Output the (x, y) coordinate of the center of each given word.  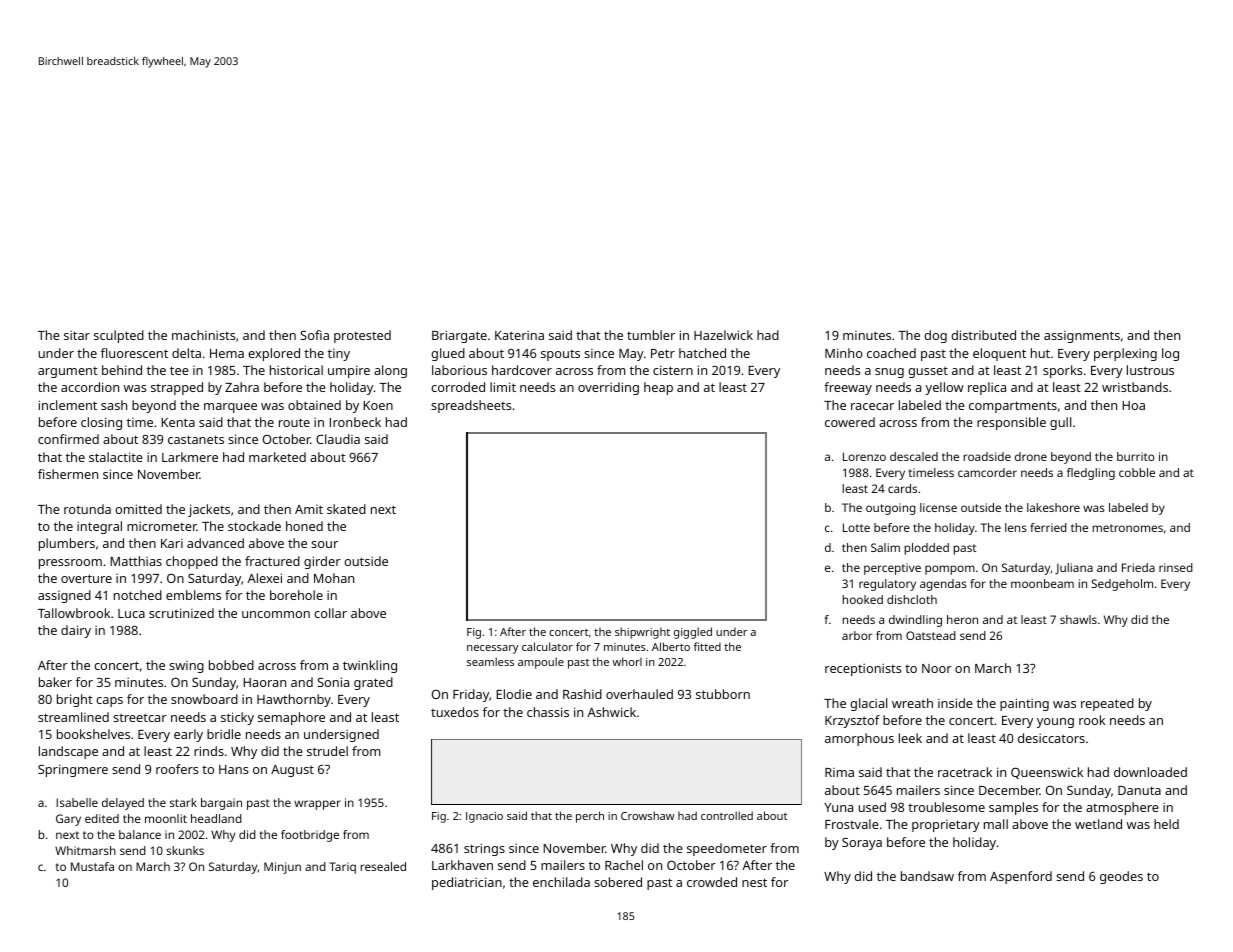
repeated (1107, 704)
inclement (68, 405)
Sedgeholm (1122, 585)
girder (322, 562)
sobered (618, 882)
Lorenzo (864, 456)
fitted (707, 646)
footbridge (310, 836)
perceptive (892, 569)
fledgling (1091, 474)
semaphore (291, 718)
